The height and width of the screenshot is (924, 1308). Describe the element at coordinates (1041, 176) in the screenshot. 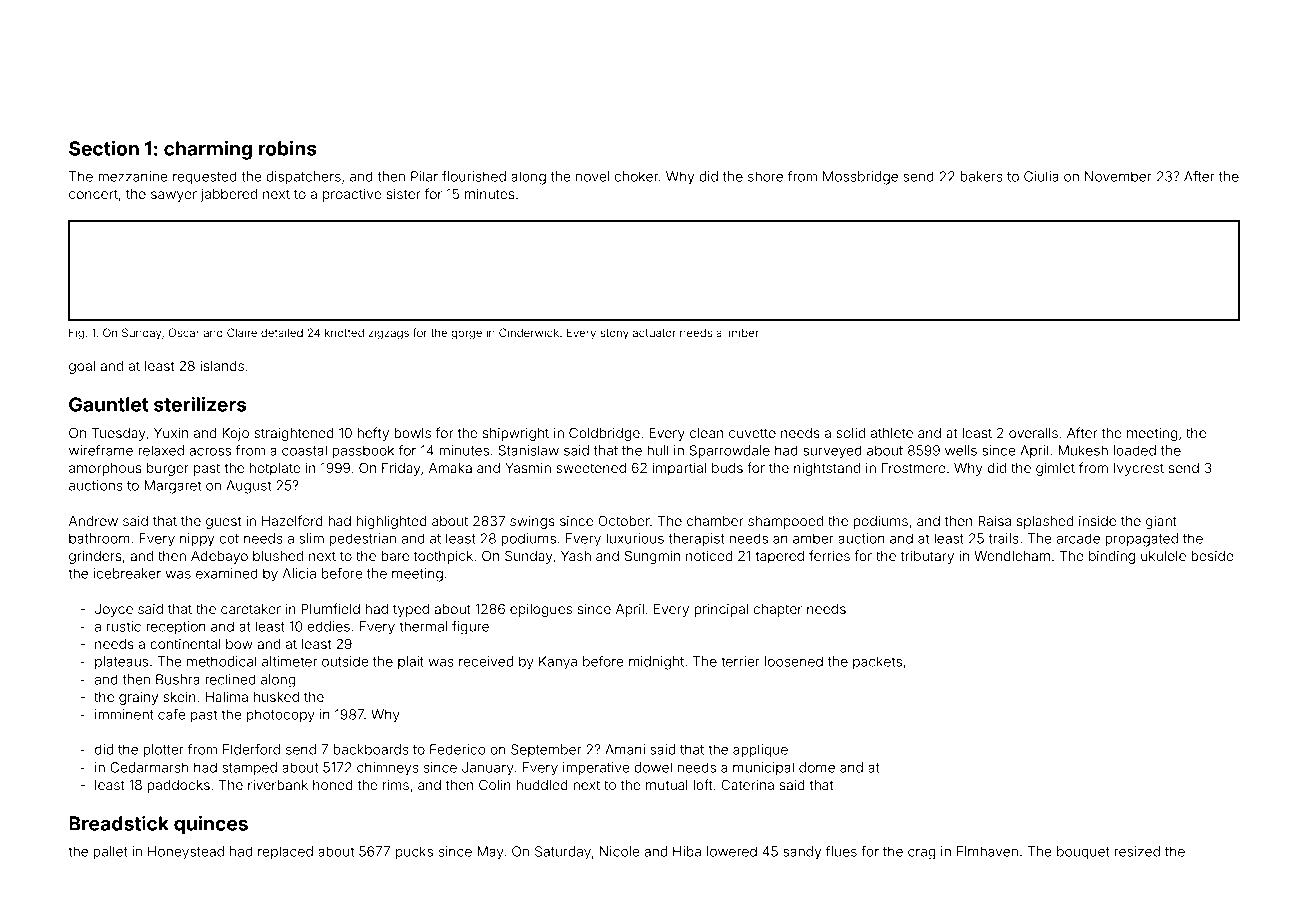

I see `Giulia` at that location.
